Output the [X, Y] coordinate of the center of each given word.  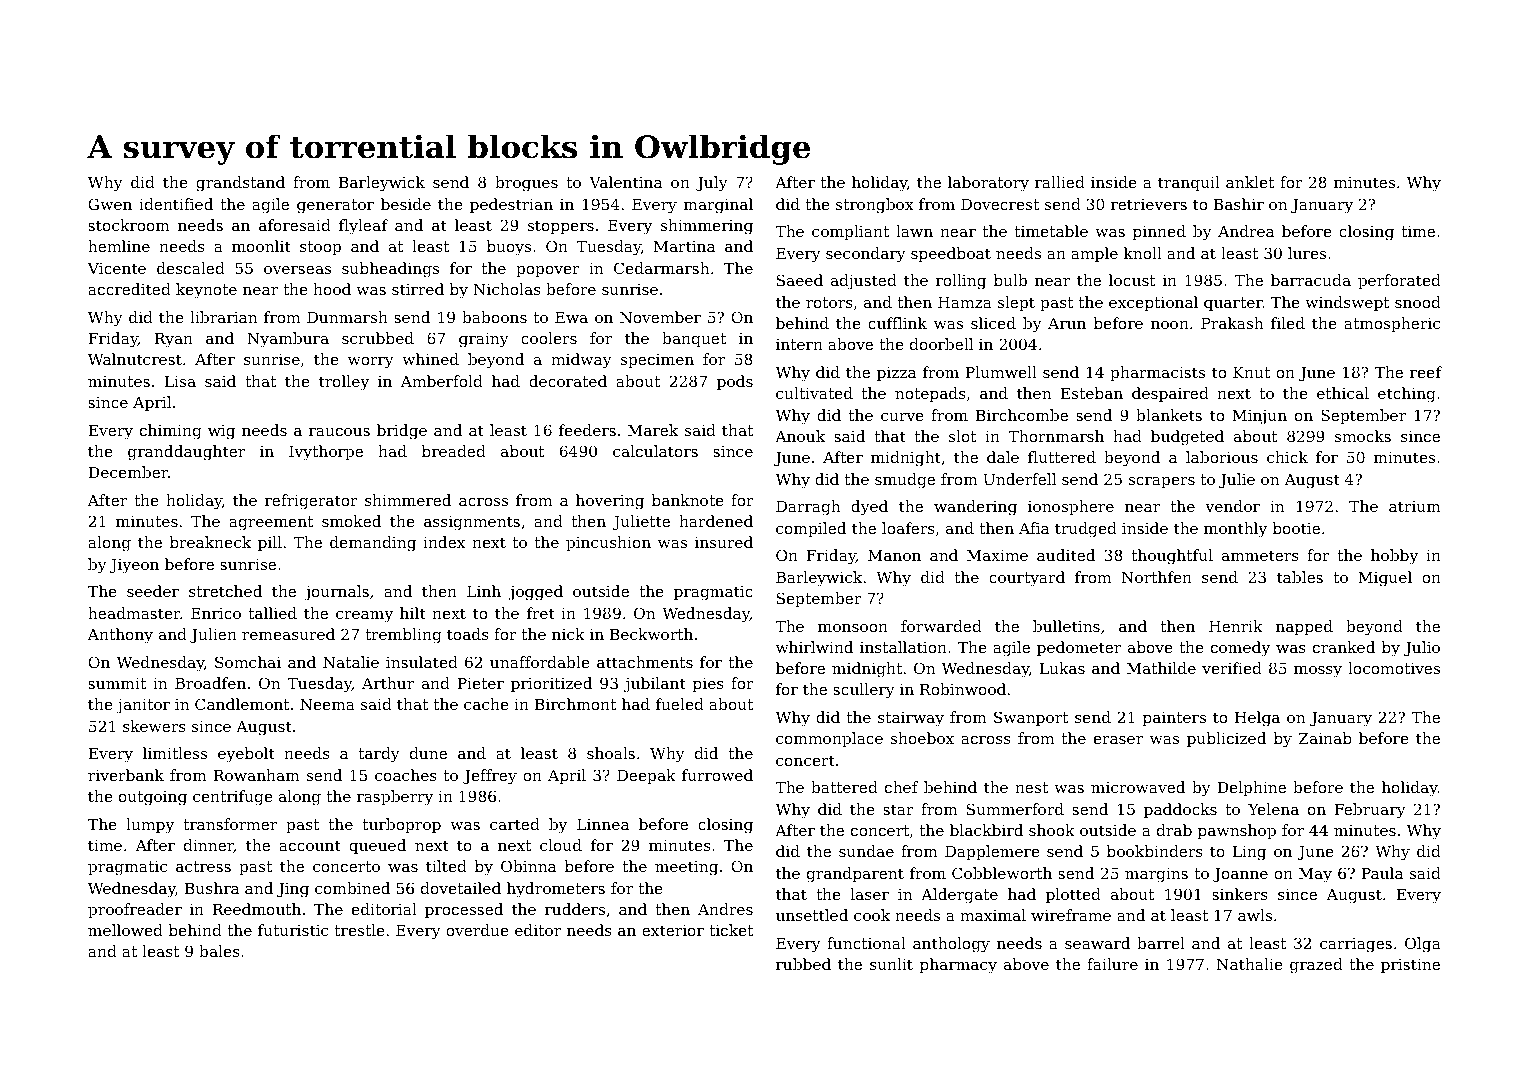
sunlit [891, 964]
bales [219, 951]
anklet [1250, 182]
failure [1112, 964]
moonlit [261, 246]
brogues [526, 184]
